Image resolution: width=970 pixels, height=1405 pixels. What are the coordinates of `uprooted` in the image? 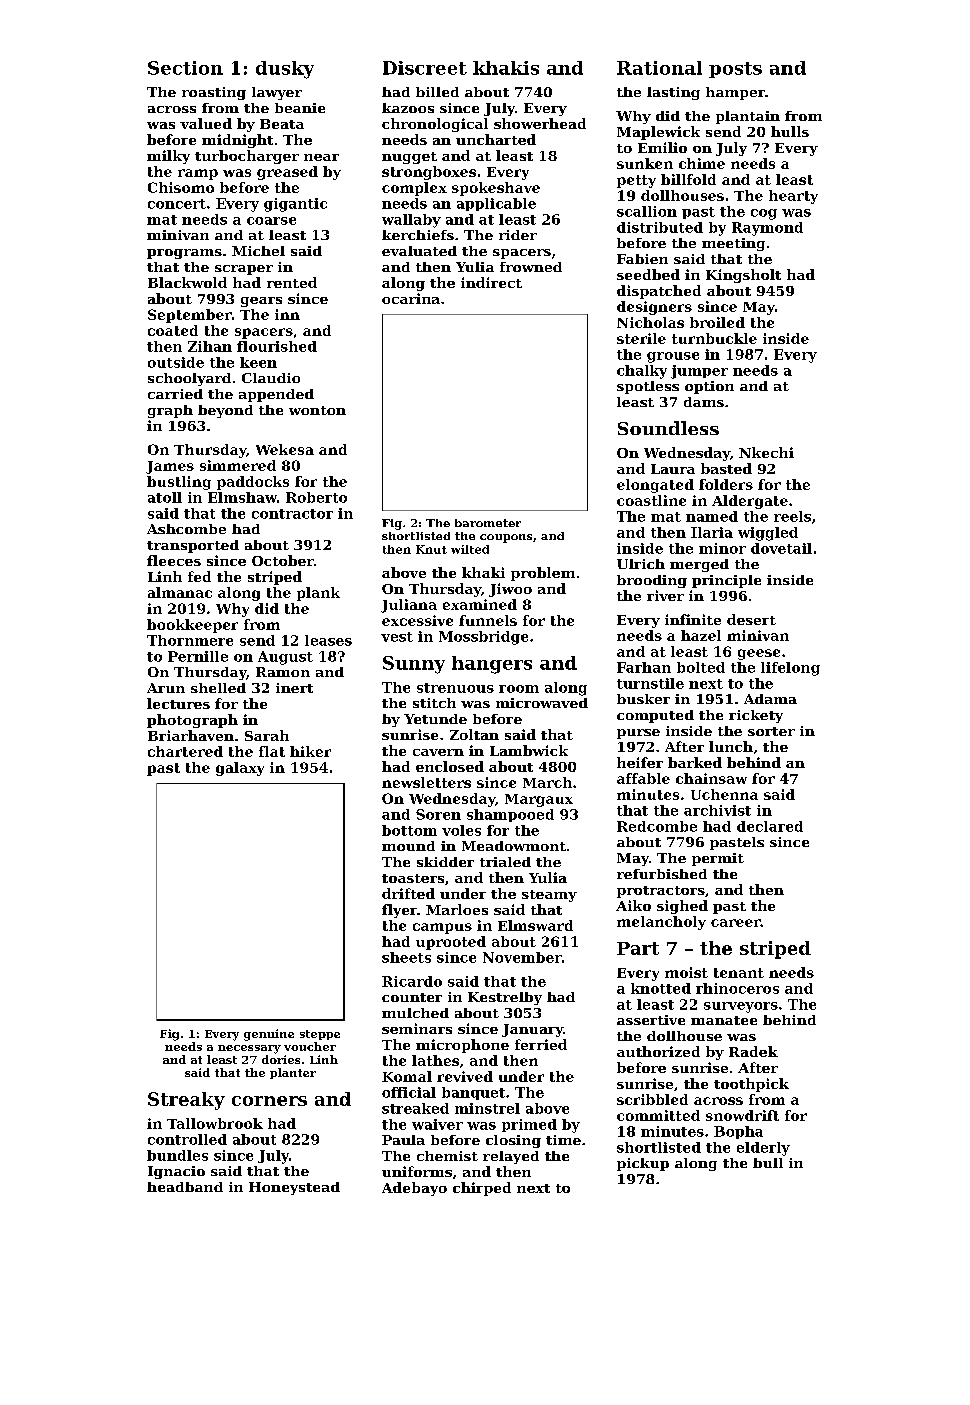 It's located at (451, 943).
